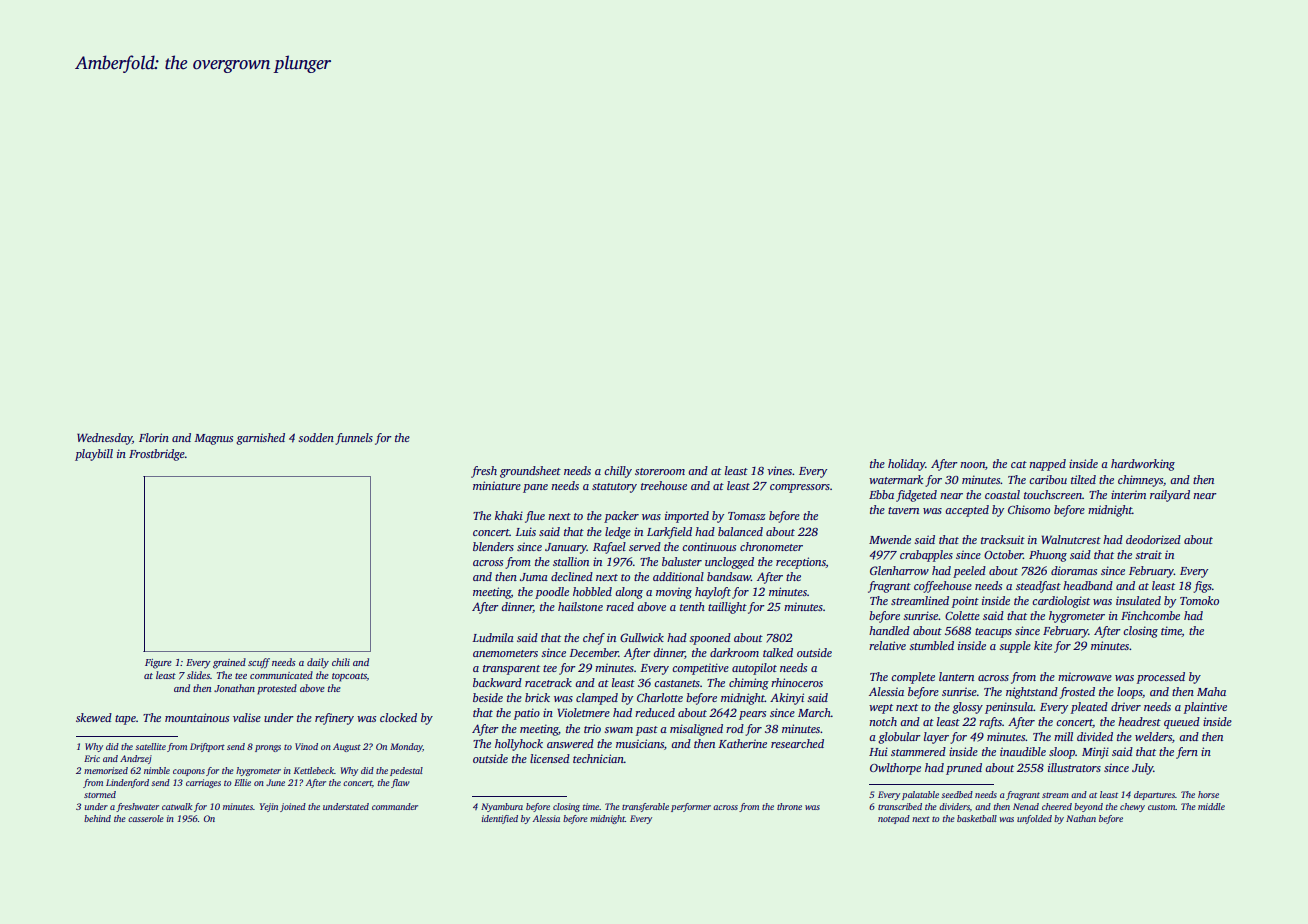  What do you see at coordinates (1089, 708) in the screenshot?
I see `pleated` at bounding box center [1089, 708].
